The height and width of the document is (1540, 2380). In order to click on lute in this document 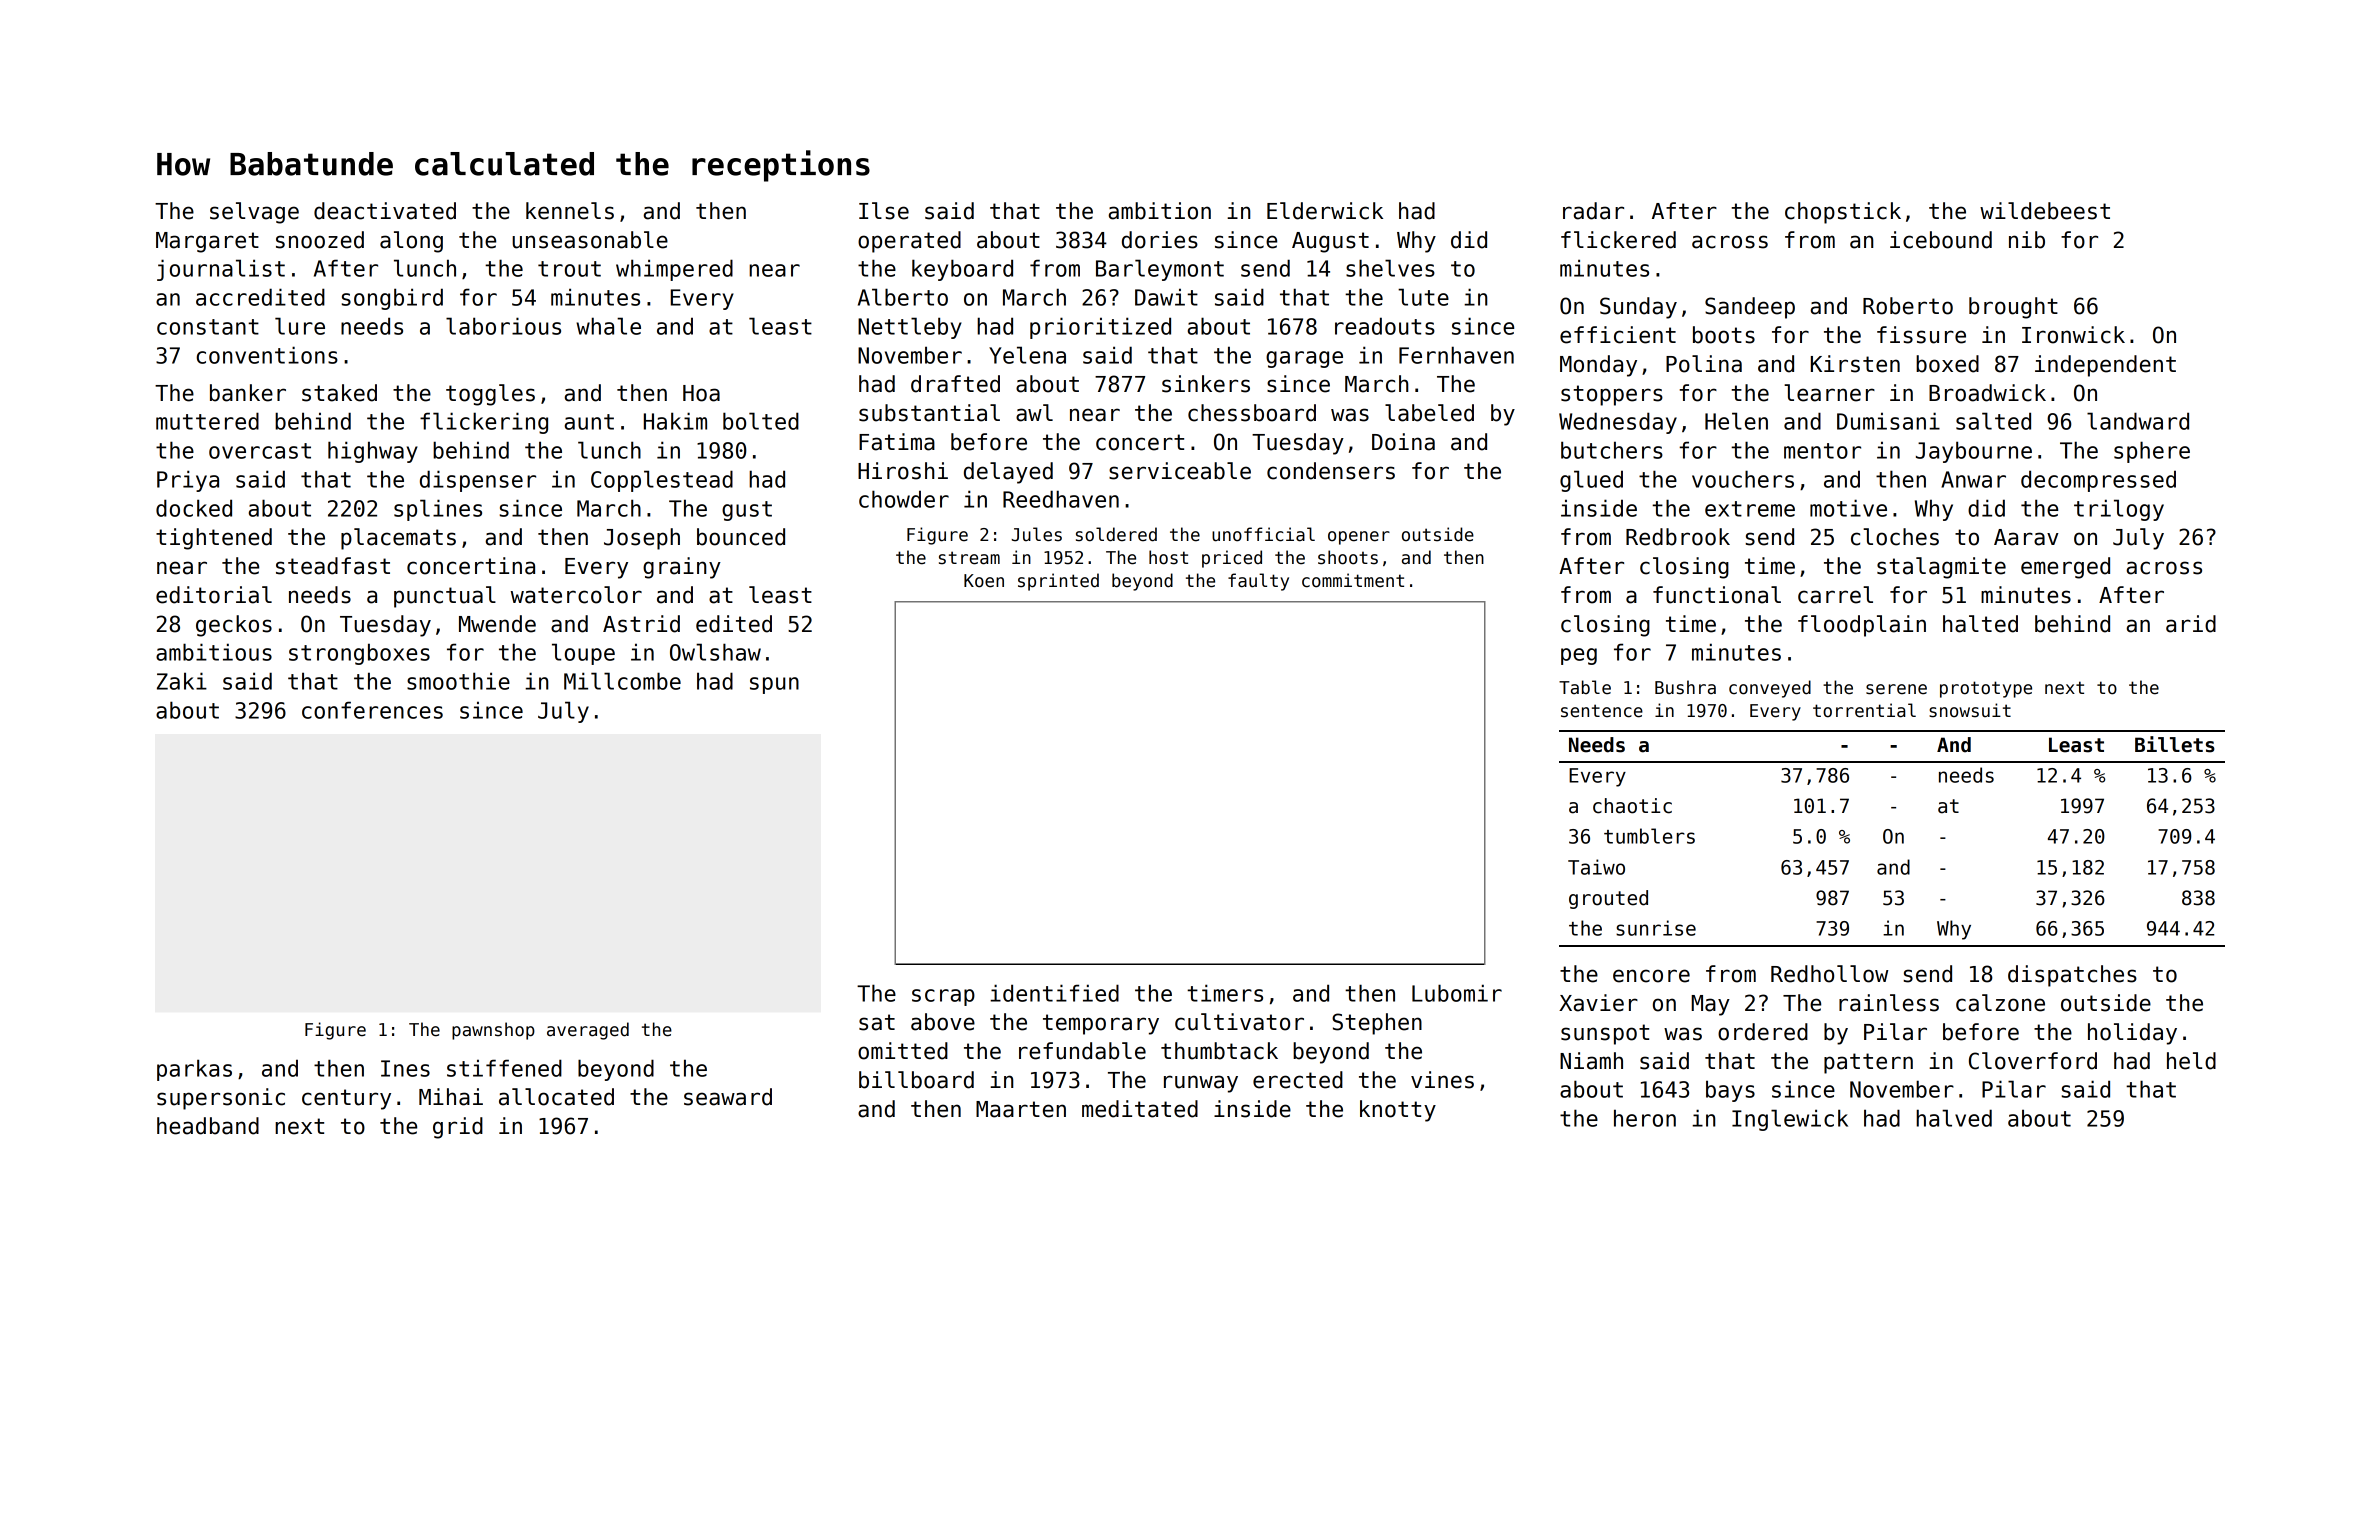, I will do `click(1423, 297)`.
